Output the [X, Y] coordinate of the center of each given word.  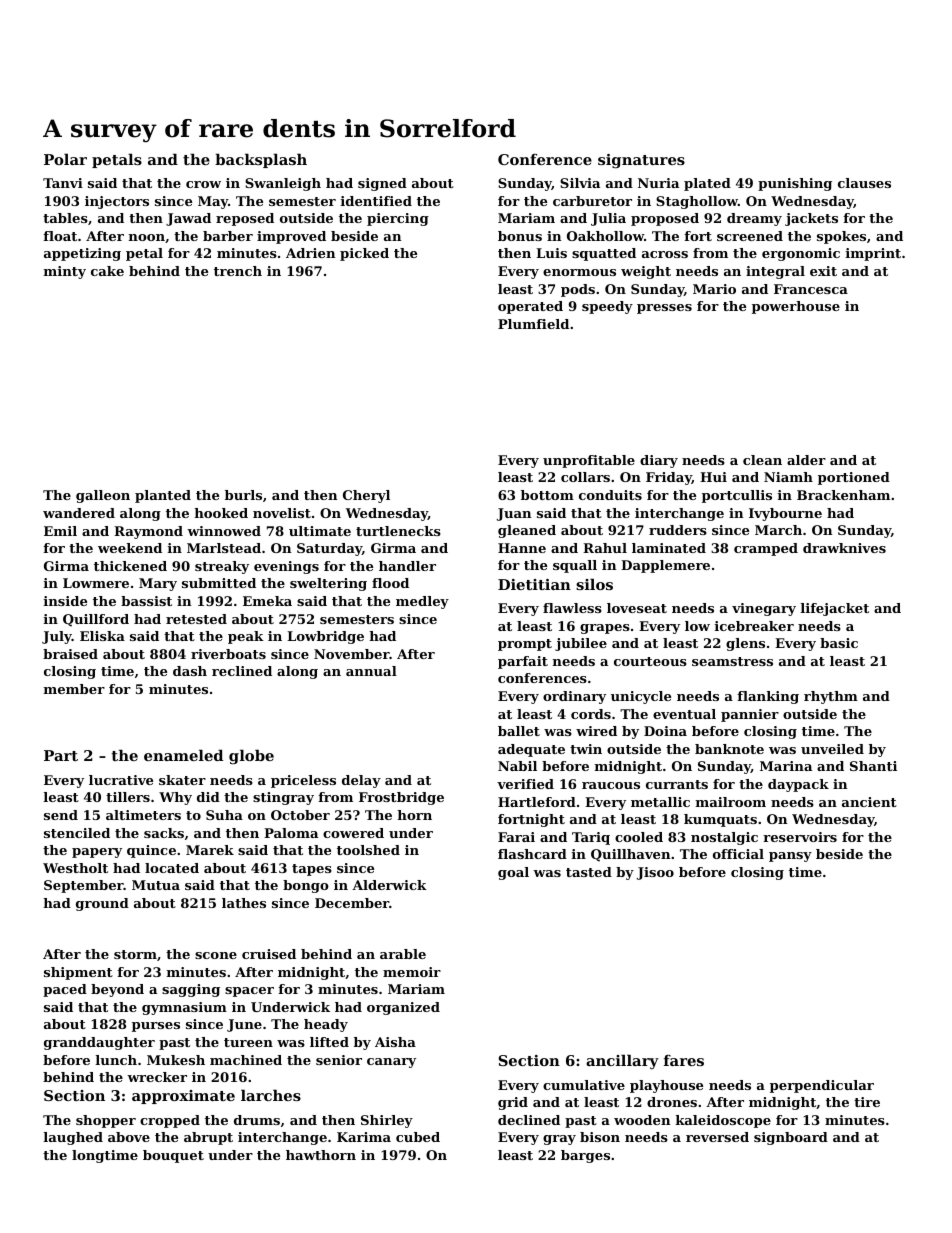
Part [61, 755]
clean [762, 460]
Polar [65, 159]
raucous [611, 785]
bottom [547, 495]
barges [585, 1156]
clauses [864, 183]
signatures [641, 161]
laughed [73, 1138]
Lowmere [96, 583]
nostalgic [724, 838]
